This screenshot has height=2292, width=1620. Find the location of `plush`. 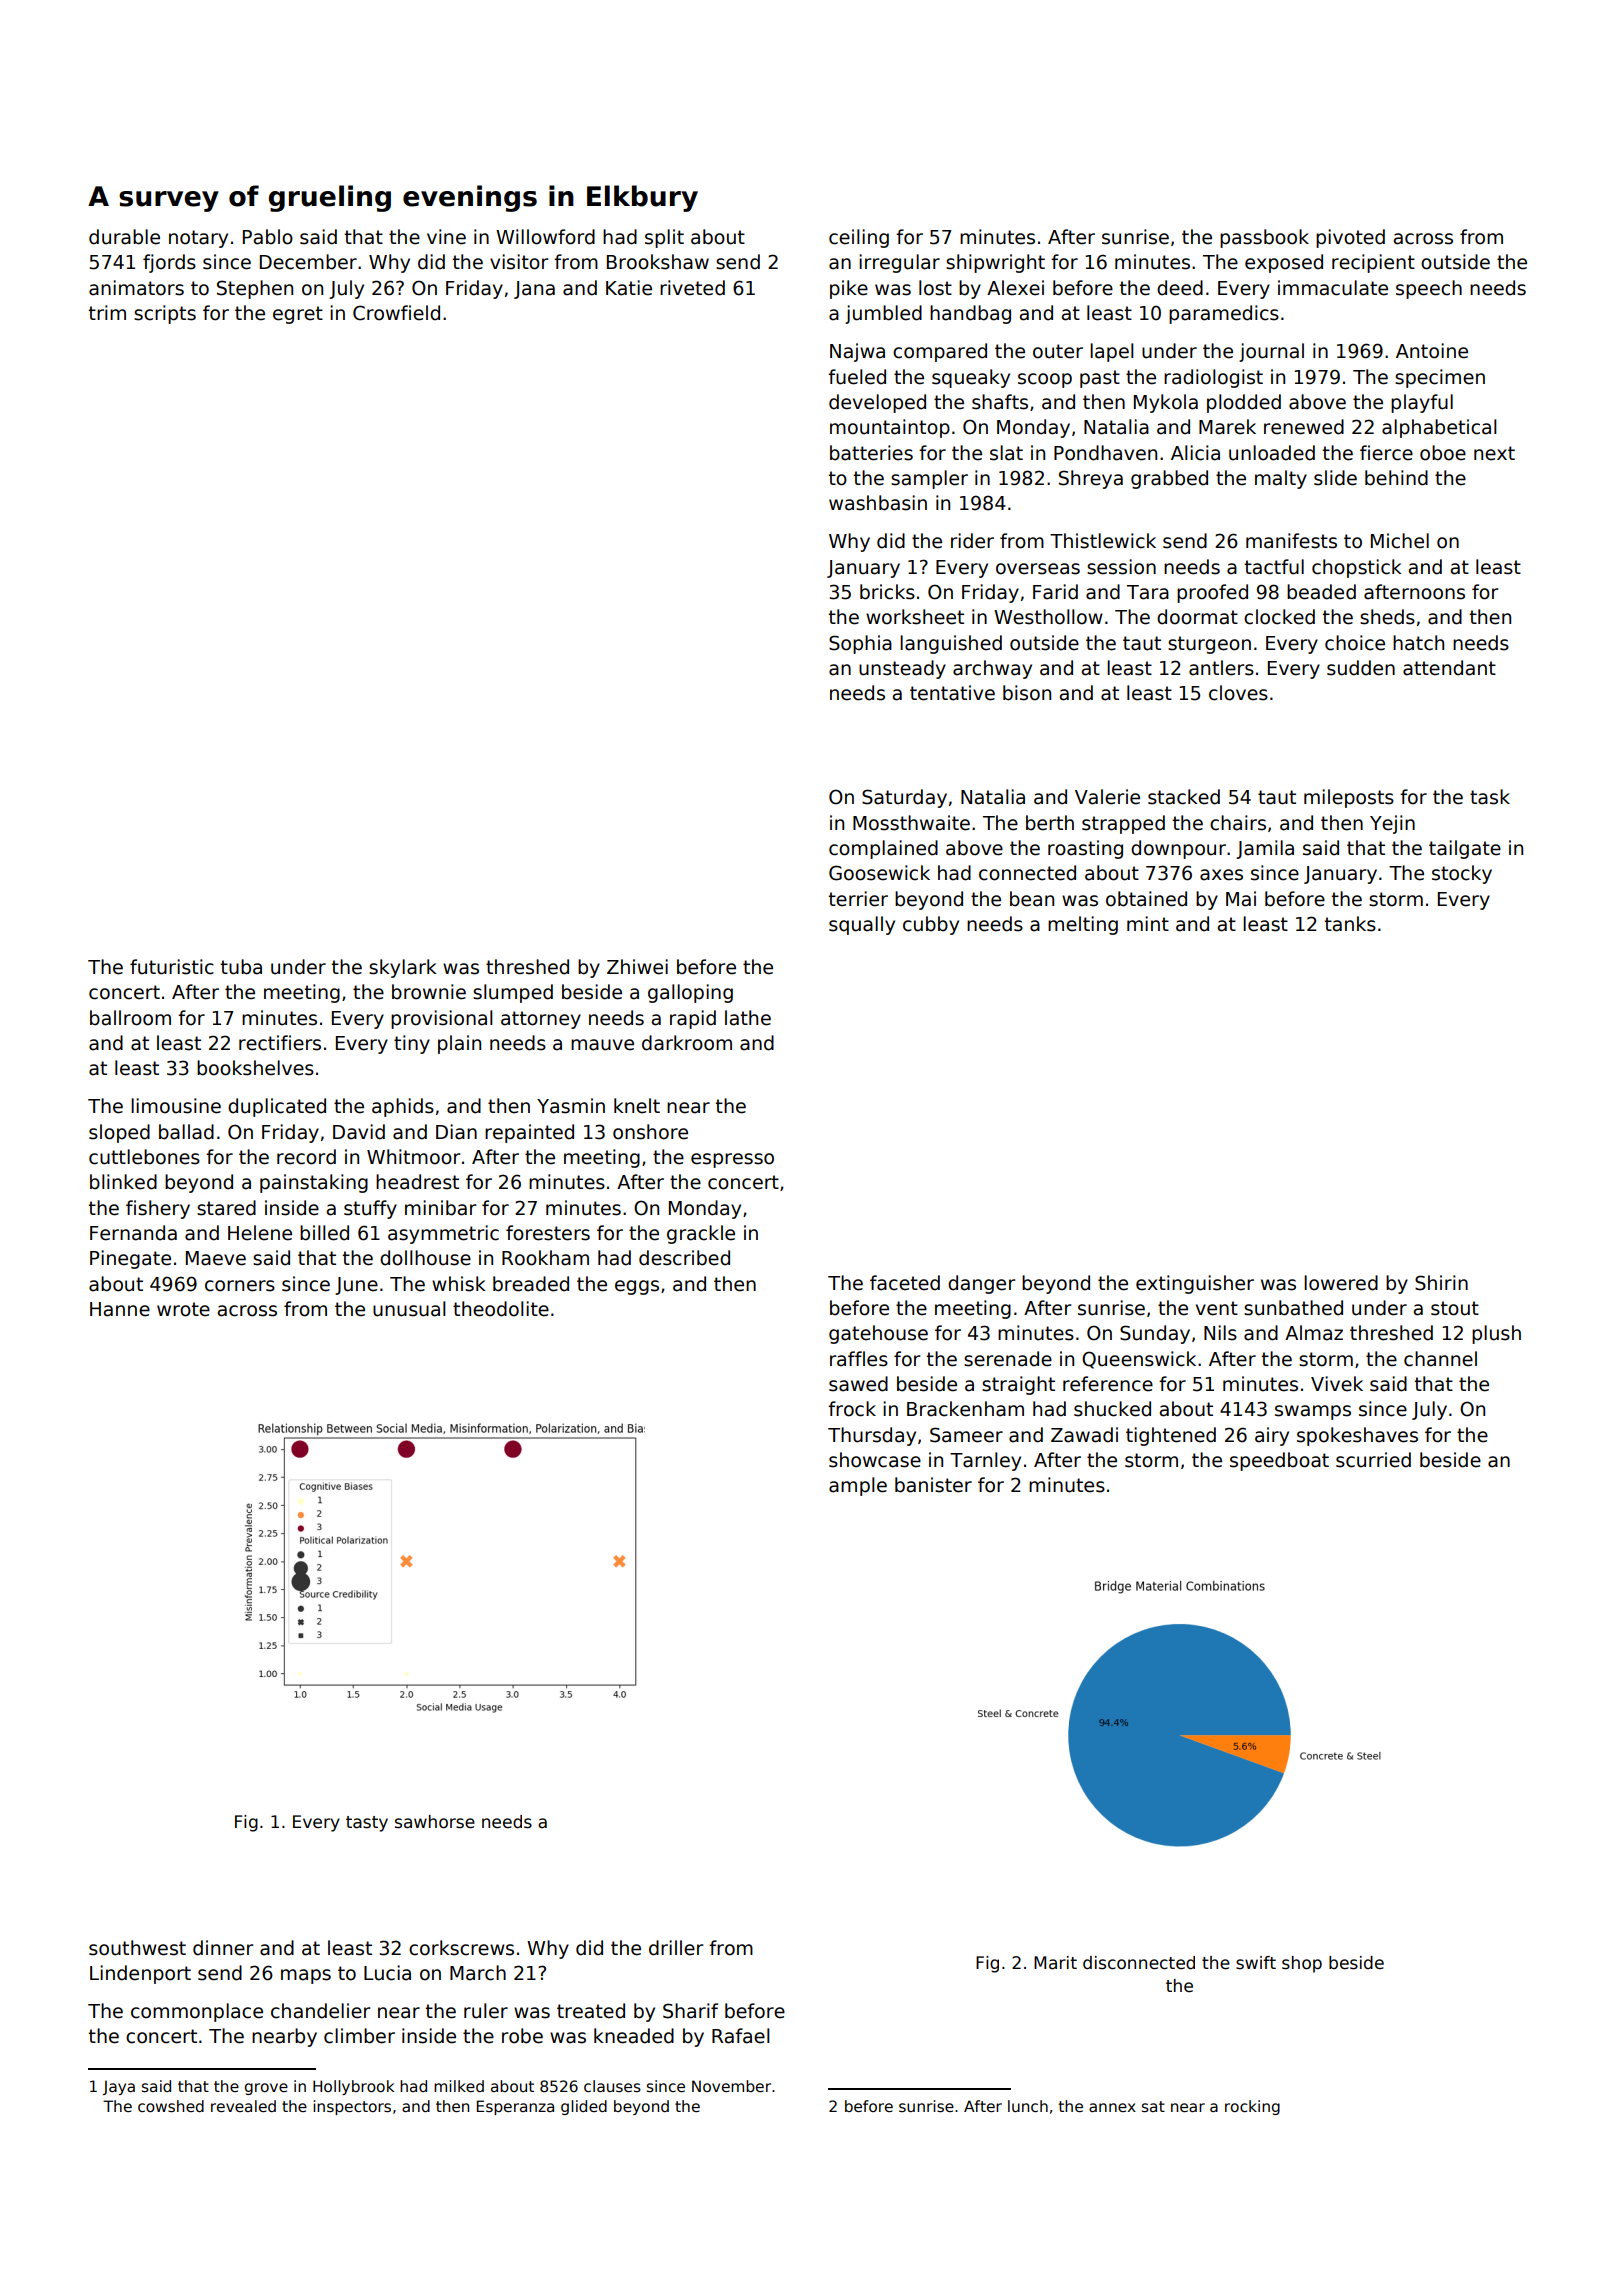

plush is located at coordinates (1496, 1334).
